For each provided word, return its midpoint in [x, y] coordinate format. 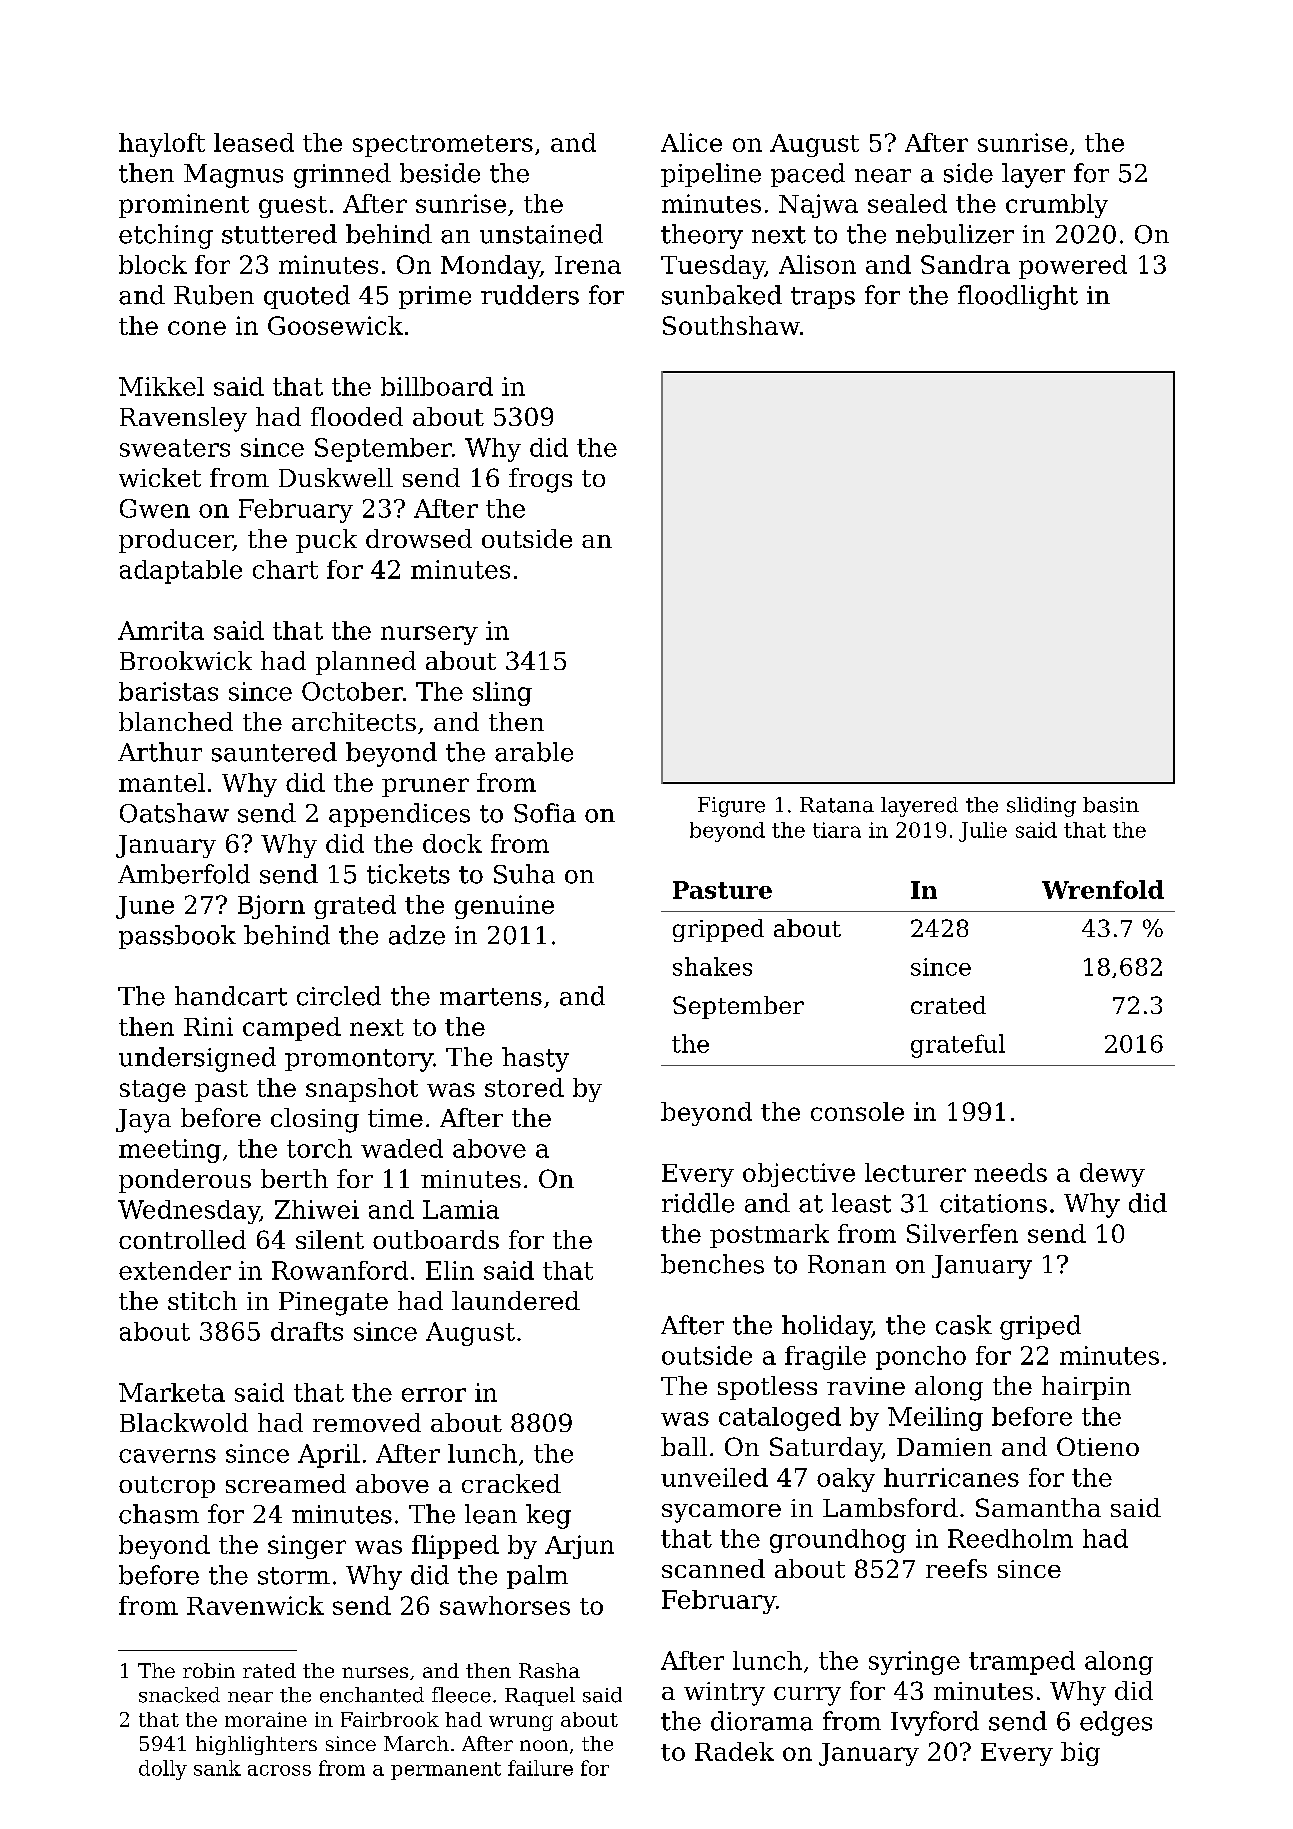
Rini [208, 1026]
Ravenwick [255, 1605]
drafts [307, 1331]
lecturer [915, 1172]
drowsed [419, 538]
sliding [1041, 807]
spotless [767, 1388]
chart [285, 569]
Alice [691, 142]
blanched [176, 721]
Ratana [837, 805]
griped [1040, 1327]
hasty [535, 1059]
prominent [184, 206]
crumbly [1057, 206]
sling [502, 694]
